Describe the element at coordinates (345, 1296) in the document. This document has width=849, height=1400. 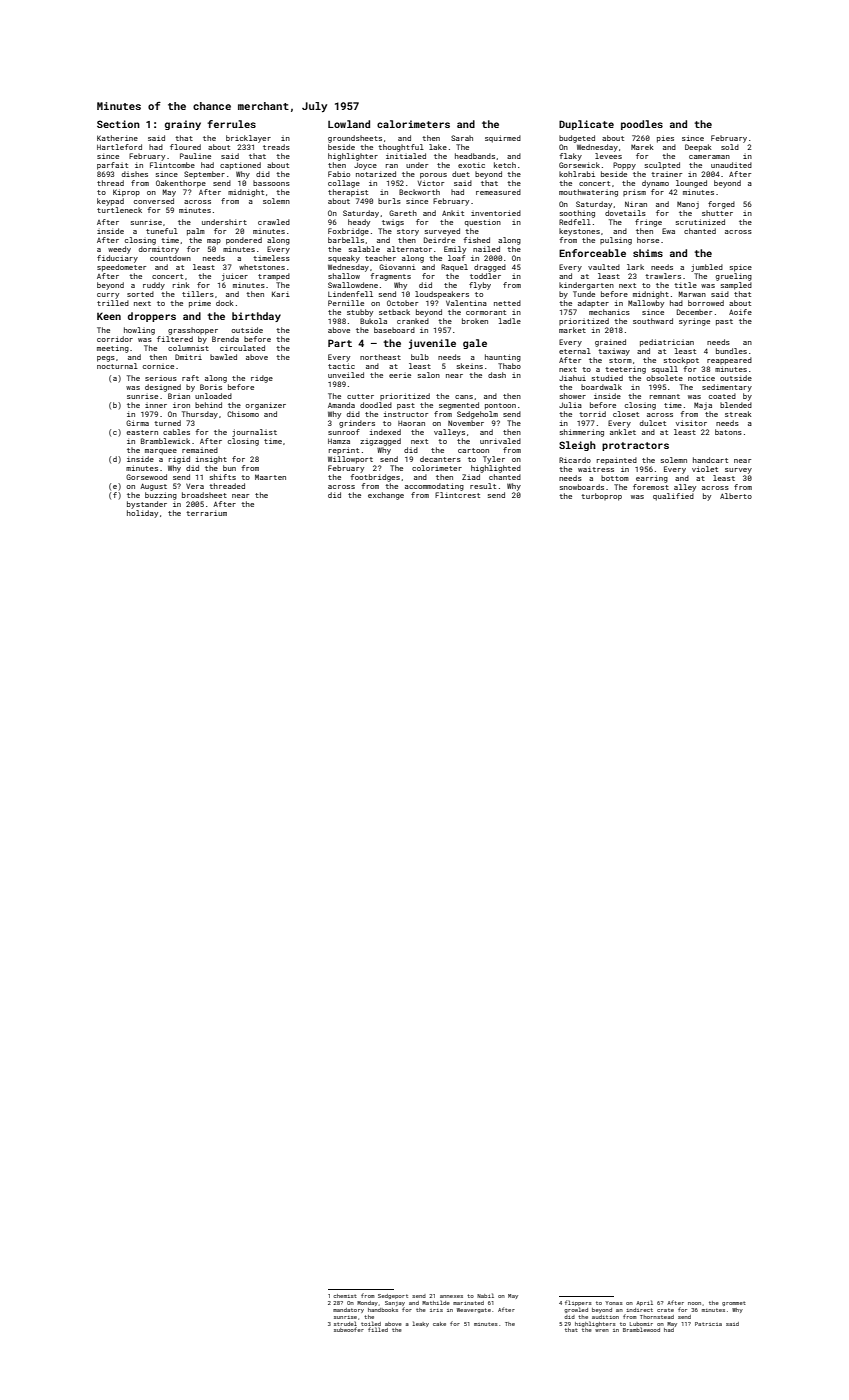
I see `chemist` at that location.
